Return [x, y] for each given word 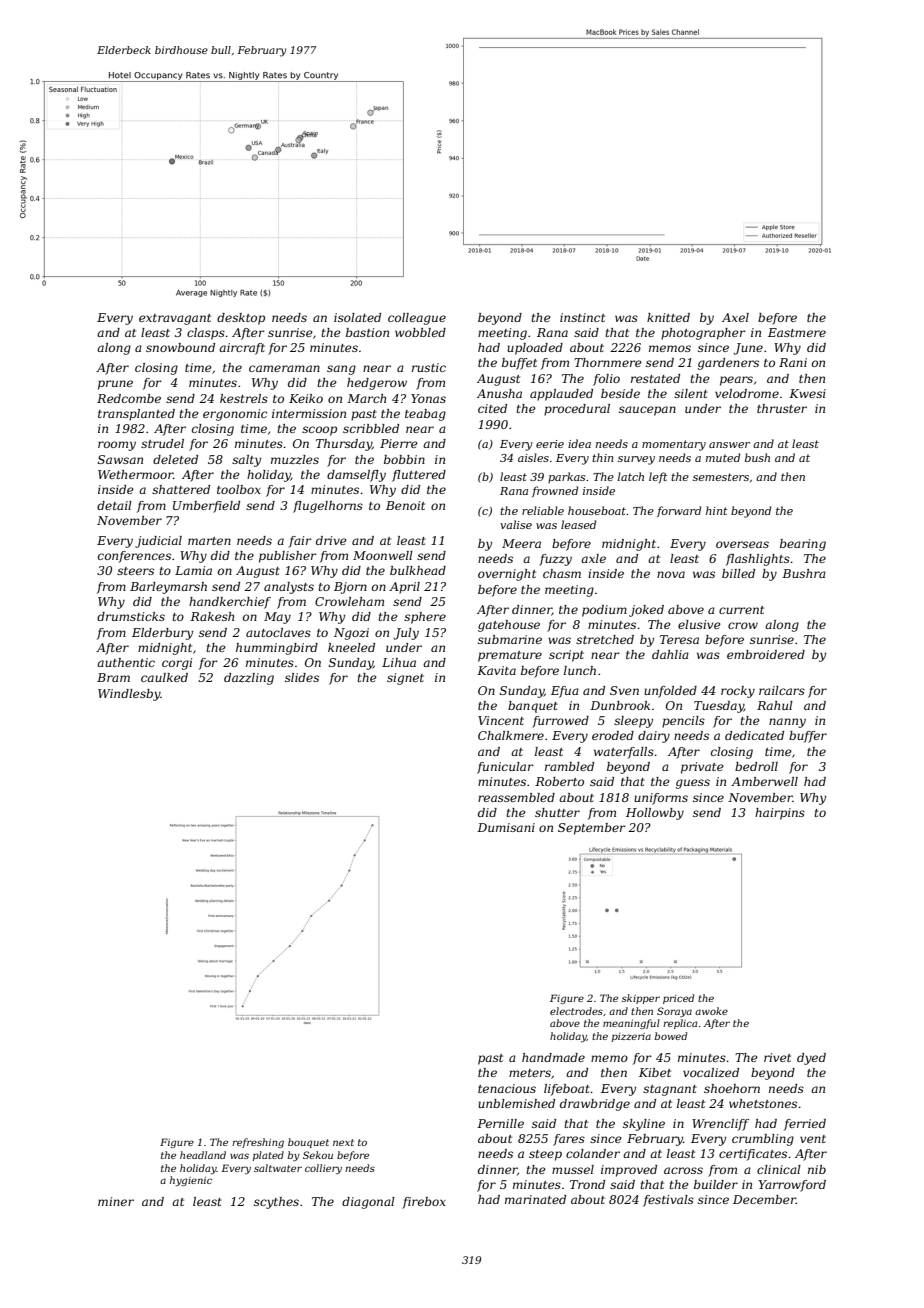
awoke [711, 1011]
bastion [367, 332]
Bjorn [350, 588]
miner [116, 1201]
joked [646, 611]
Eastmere [797, 332]
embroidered [766, 654]
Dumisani [506, 827]
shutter [557, 812]
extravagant [175, 319]
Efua [565, 692]
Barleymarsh [168, 588]
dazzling [249, 679]
